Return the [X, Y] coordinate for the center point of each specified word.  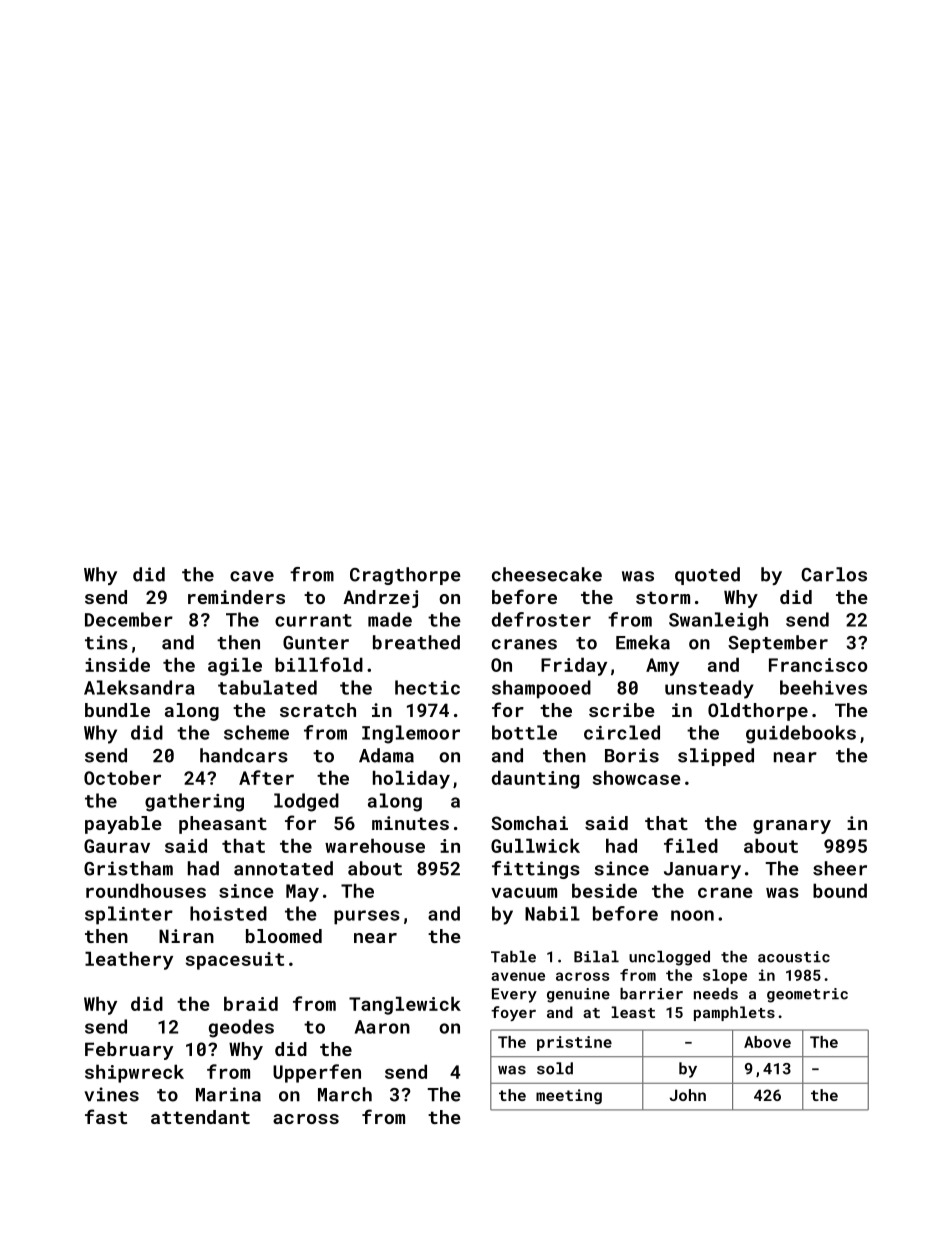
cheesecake [547, 574]
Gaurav [117, 846]
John [688, 1095]
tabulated [267, 687]
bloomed [284, 936]
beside [604, 890]
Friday [574, 666]
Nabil [552, 913]
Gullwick [535, 845]
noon [692, 915]
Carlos [834, 574]
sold [555, 1068]
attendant [200, 1117]
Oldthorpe [758, 712]
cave [252, 576]
